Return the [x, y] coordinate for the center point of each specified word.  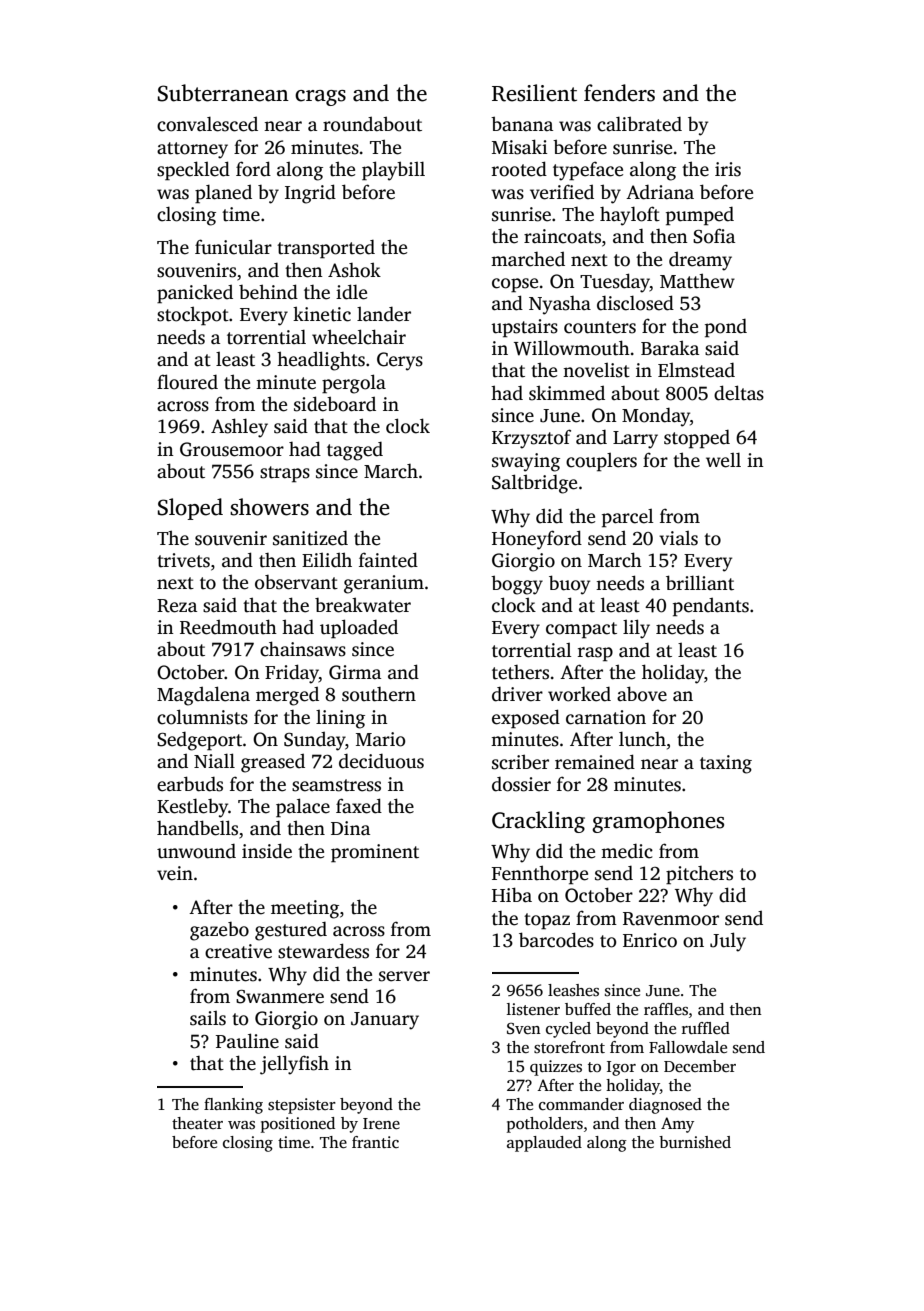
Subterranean [223, 93]
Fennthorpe [540, 875]
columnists [202, 717]
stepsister [302, 1106]
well [723, 460]
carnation [606, 717]
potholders [545, 1125]
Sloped [190, 509]
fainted [388, 560]
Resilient [534, 93]
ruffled [706, 1028]
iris [728, 169]
